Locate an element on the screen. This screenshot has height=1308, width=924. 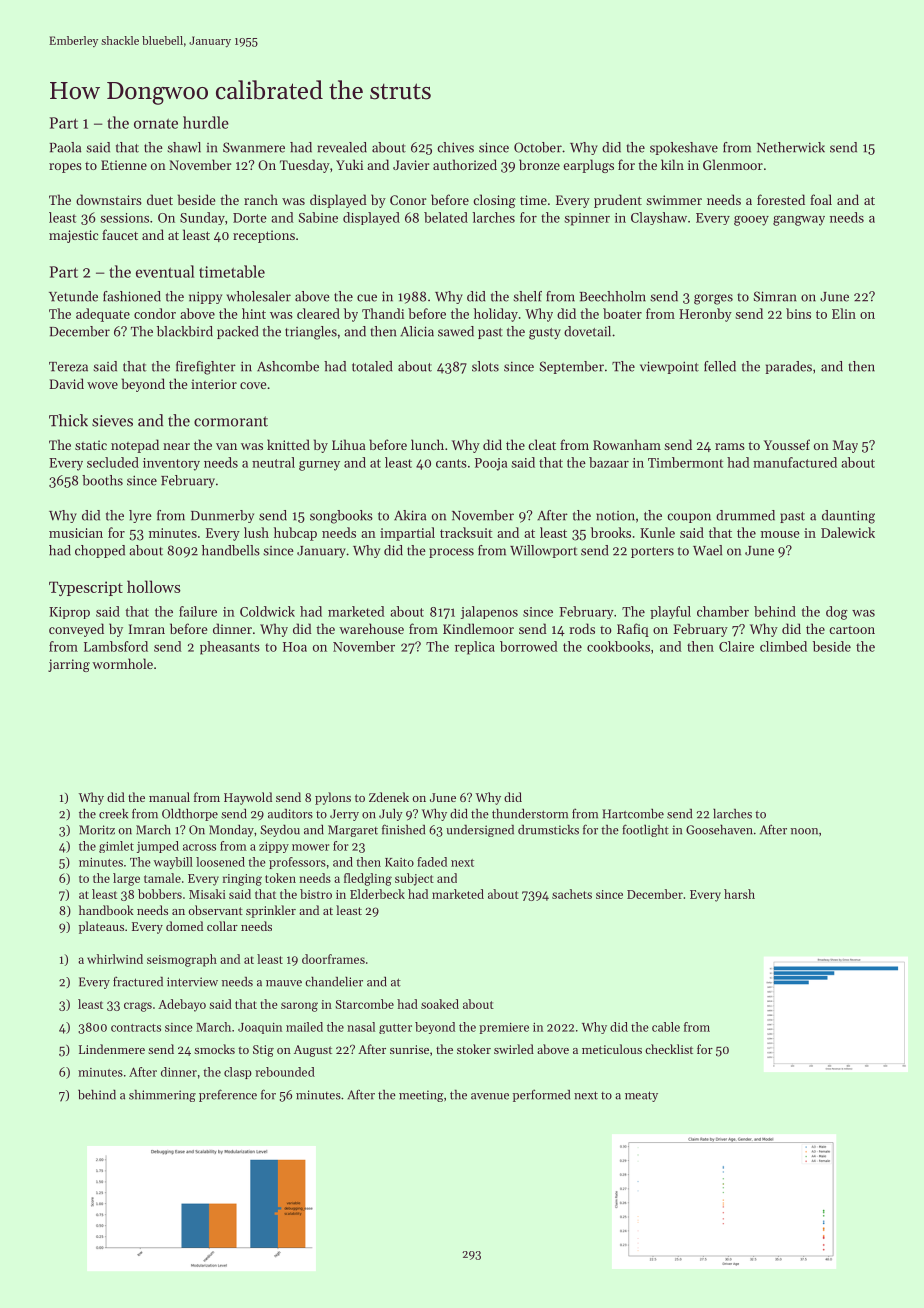
static is located at coordinates (91, 445).
